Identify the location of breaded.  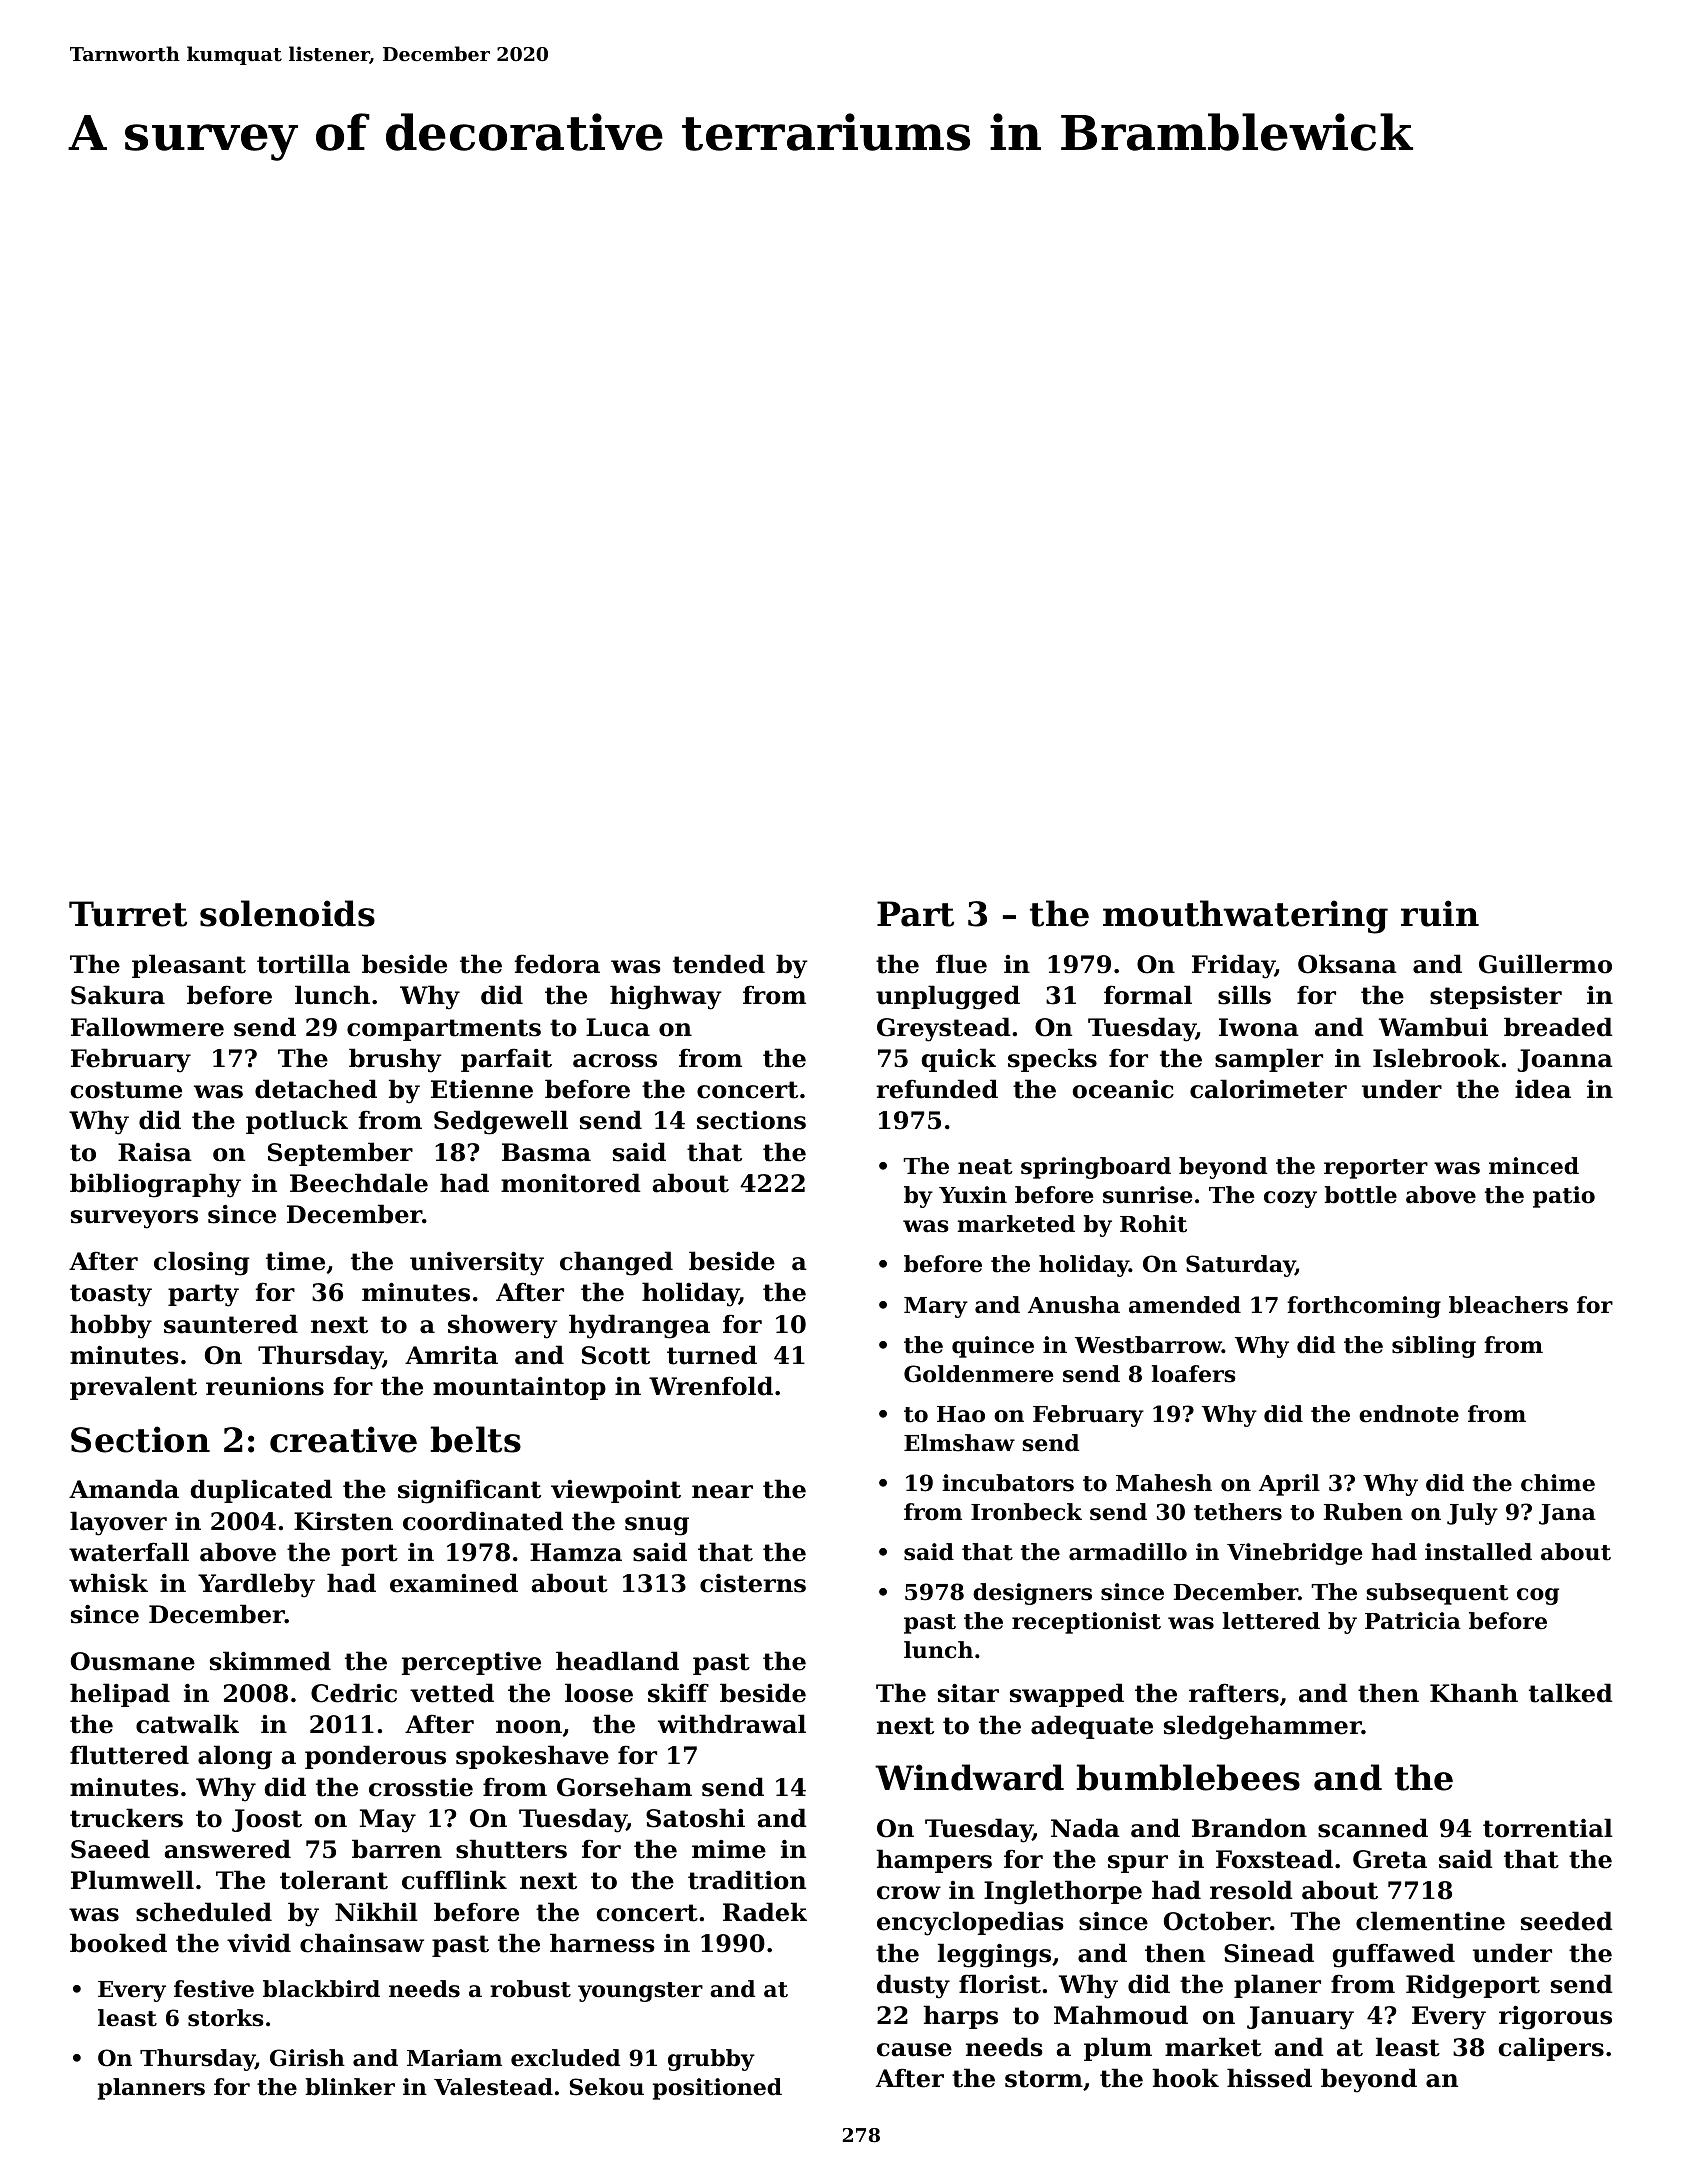
(1558, 1027).
